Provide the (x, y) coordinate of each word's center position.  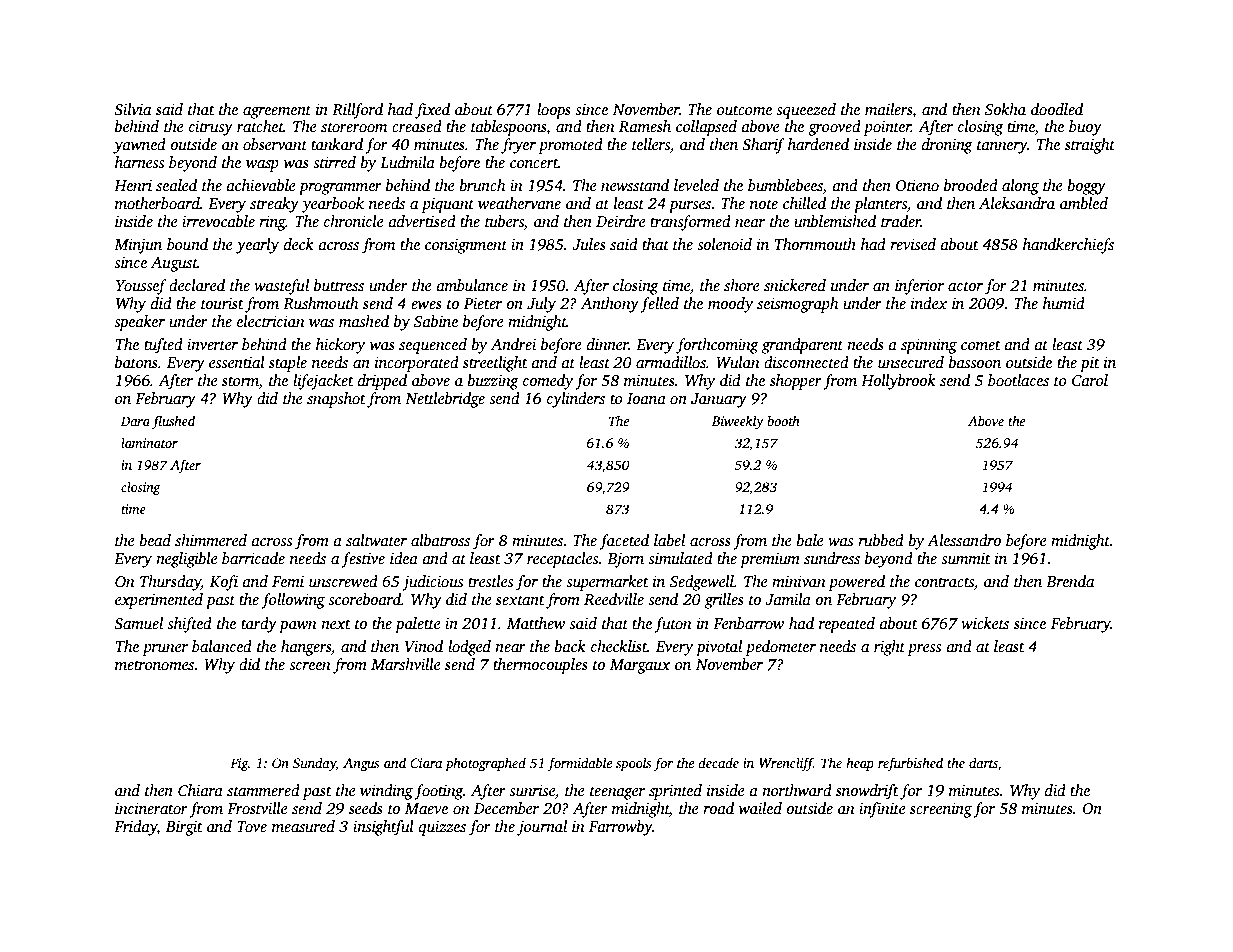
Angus (361, 764)
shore (742, 285)
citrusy (211, 128)
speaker (139, 323)
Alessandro (964, 540)
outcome (744, 110)
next (336, 624)
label (669, 540)
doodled (1057, 109)
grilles (724, 601)
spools (633, 764)
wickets (985, 623)
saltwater (376, 540)
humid (1064, 303)
